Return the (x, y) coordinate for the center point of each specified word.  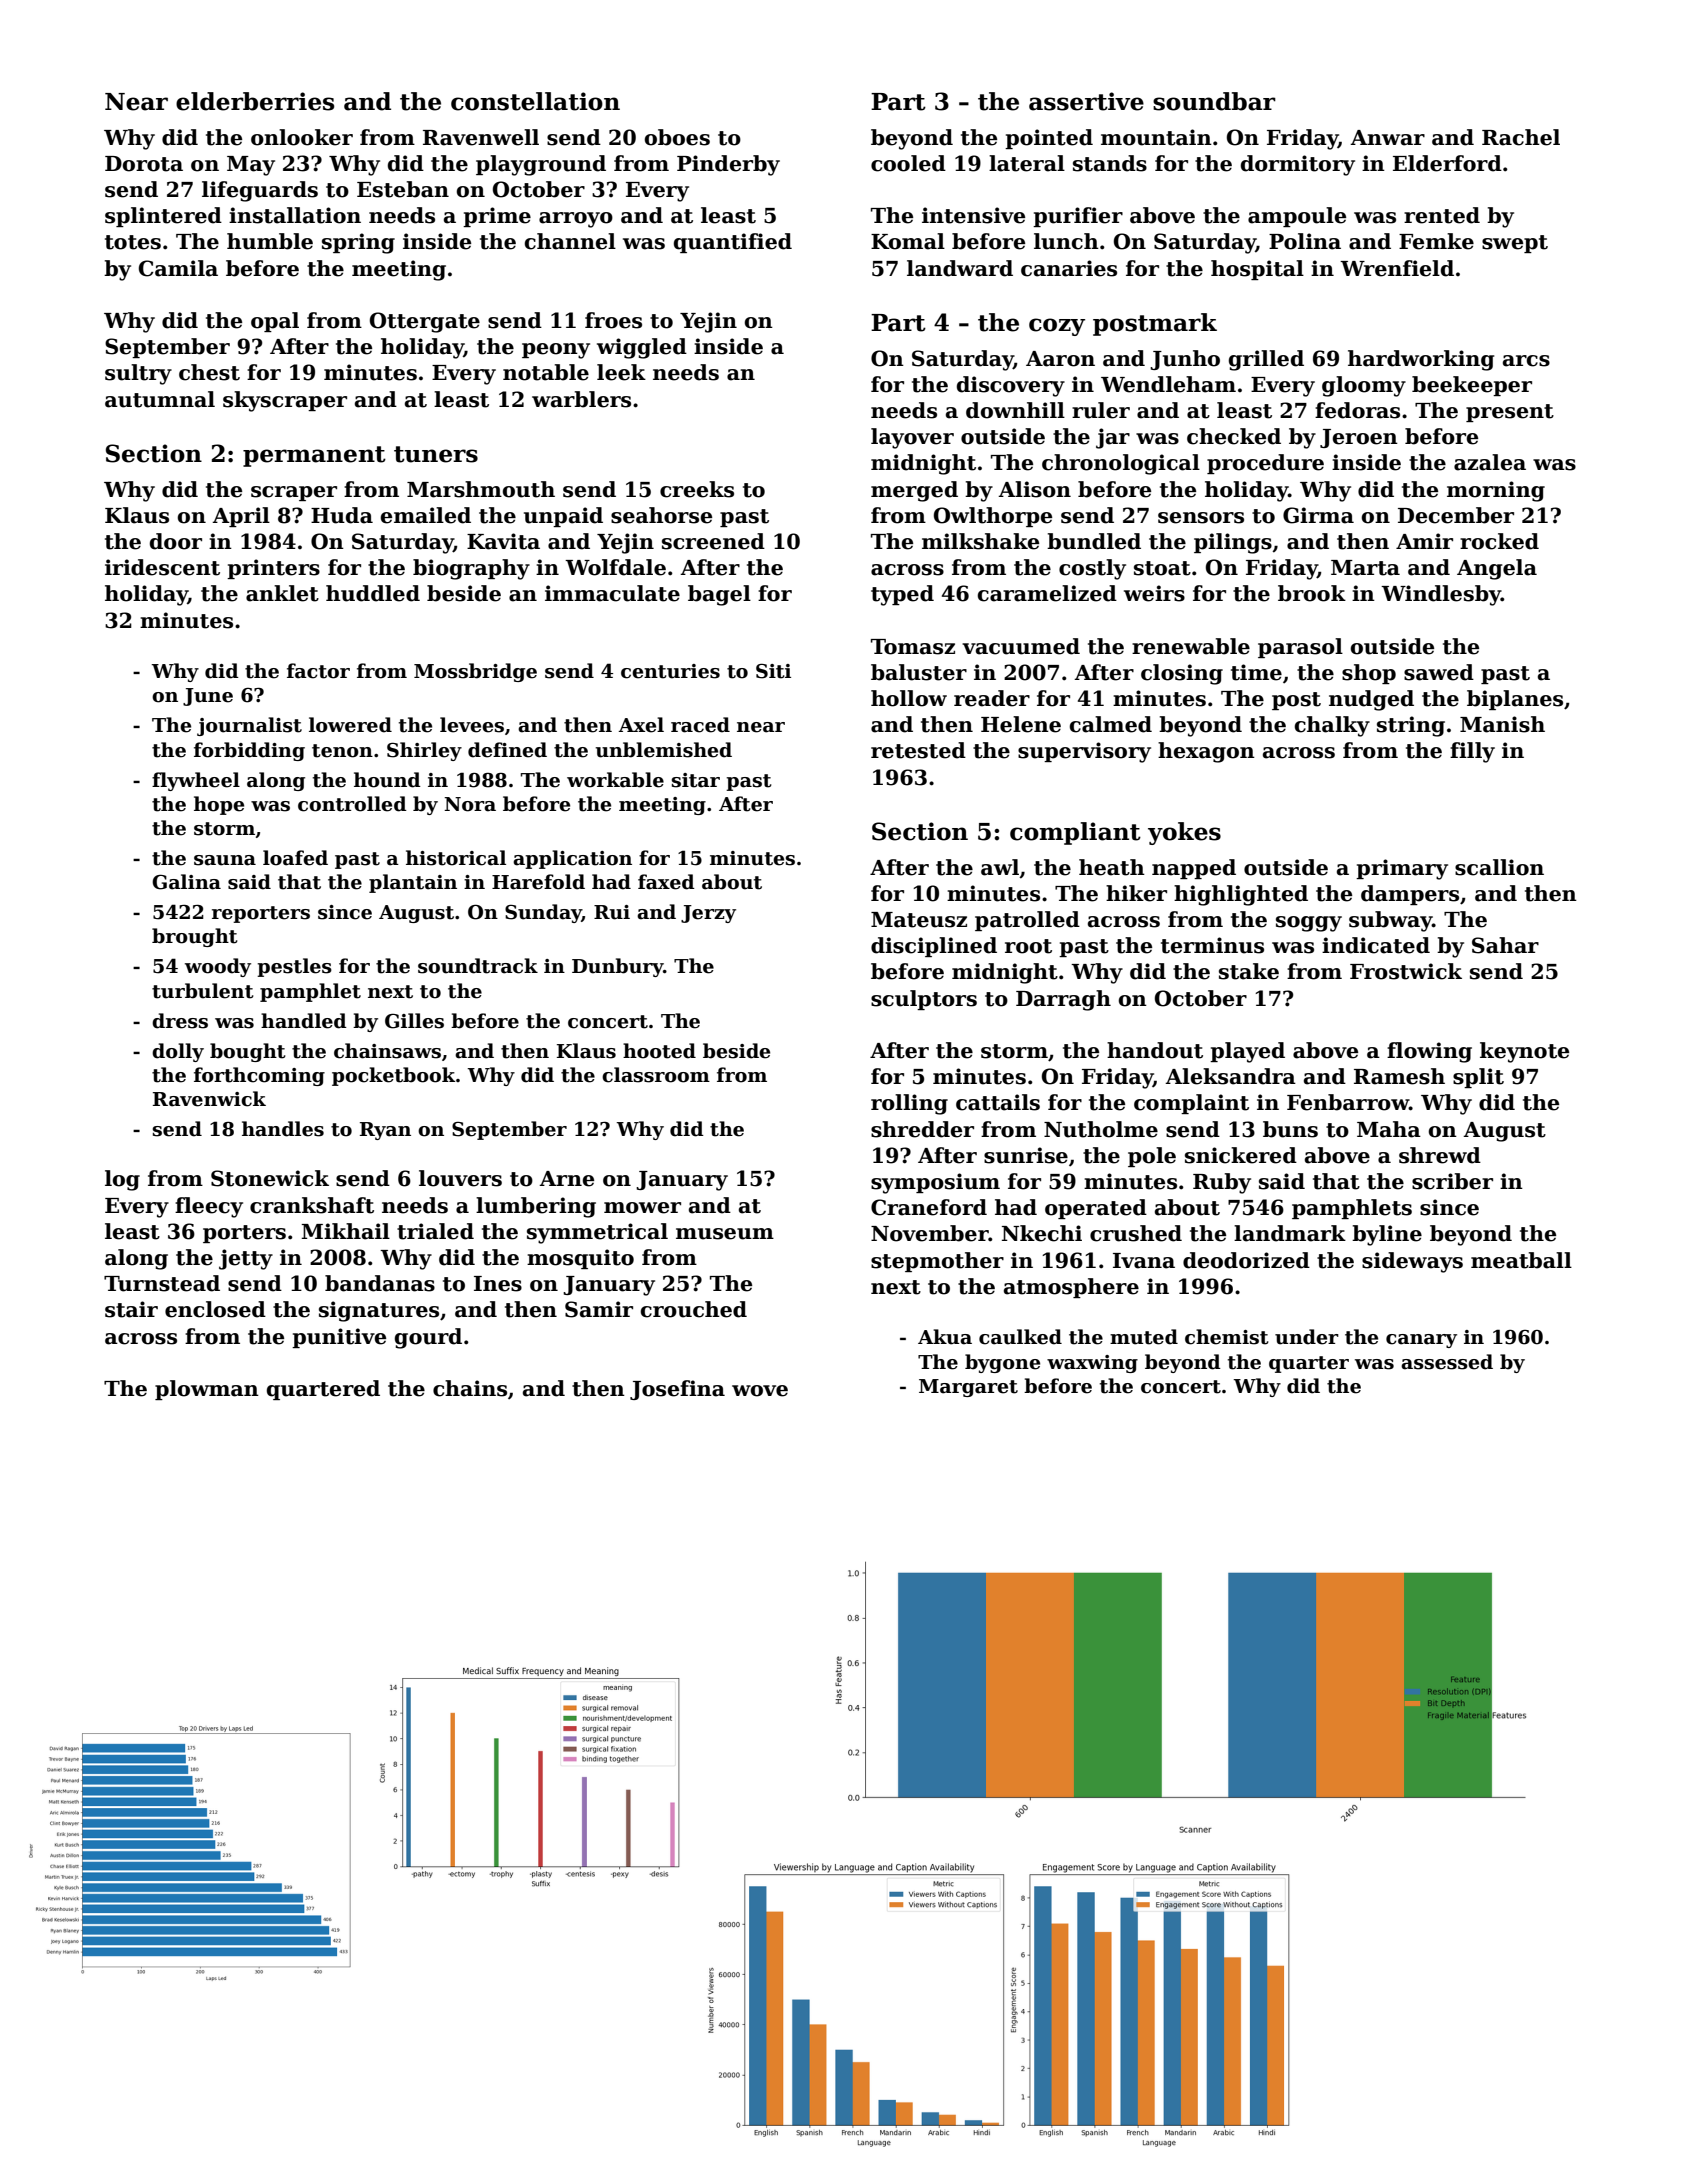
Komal (908, 241)
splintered (163, 217)
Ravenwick (209, 1099)
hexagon (1206, 752)
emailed (426, 515)
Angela (1497, 569)
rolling (909, 1104)
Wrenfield (1397, 268)
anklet (282, 593)
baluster (919, 672)
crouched (694, 1309)
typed (902, 595)
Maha (1389, 1129)
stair (131, 1309)
